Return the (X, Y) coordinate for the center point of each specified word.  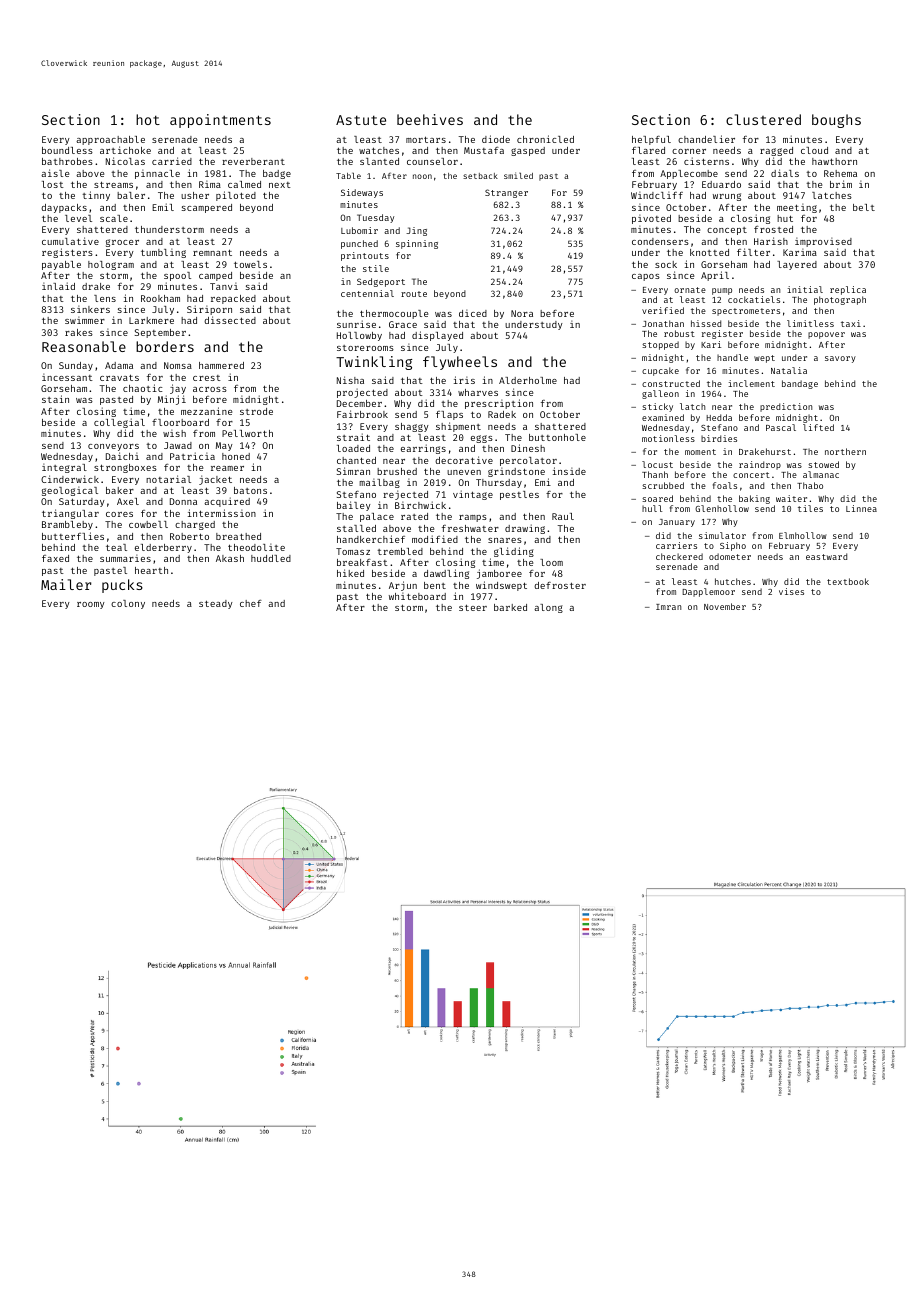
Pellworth (247, 433)
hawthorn (834, 161)
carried (172, 161)
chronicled (545, 139)
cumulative (70, 241)
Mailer (66, 584)
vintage (473, 495)
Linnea (861, 508)
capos (646, 277)
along (548, 608)
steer (473, 608)
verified (663, 310)
